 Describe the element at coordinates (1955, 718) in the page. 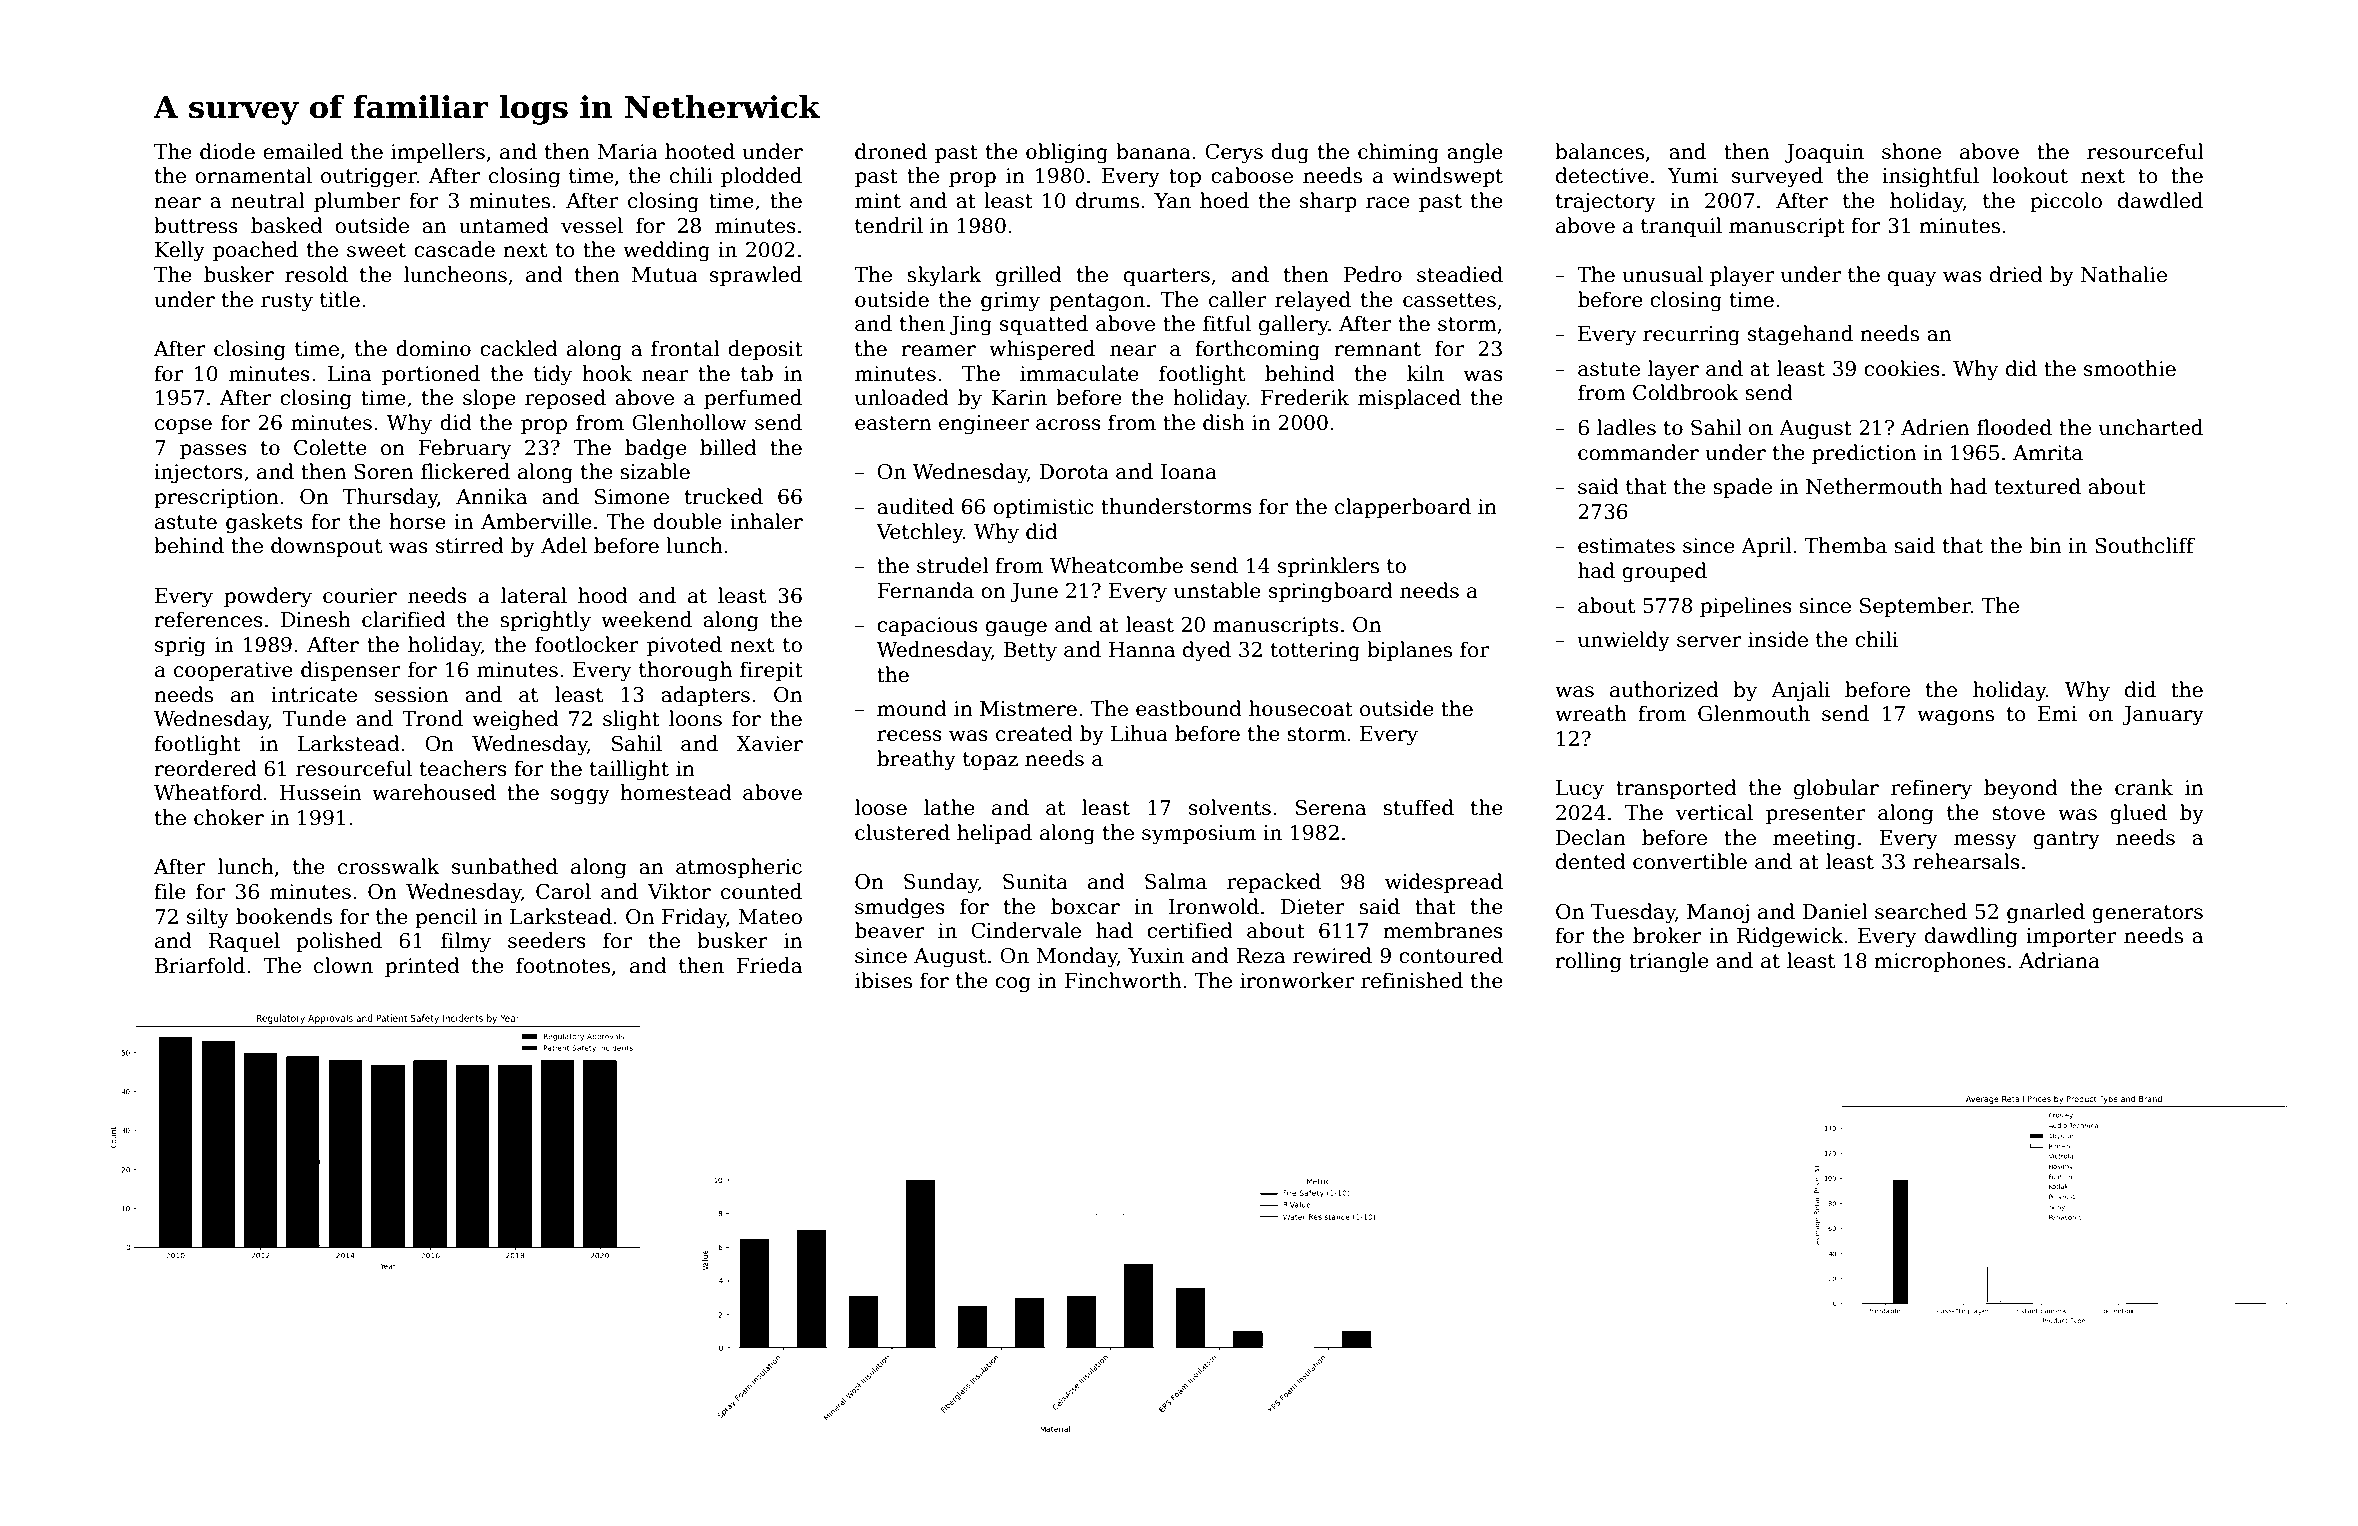

I see `wagons` at that location.
